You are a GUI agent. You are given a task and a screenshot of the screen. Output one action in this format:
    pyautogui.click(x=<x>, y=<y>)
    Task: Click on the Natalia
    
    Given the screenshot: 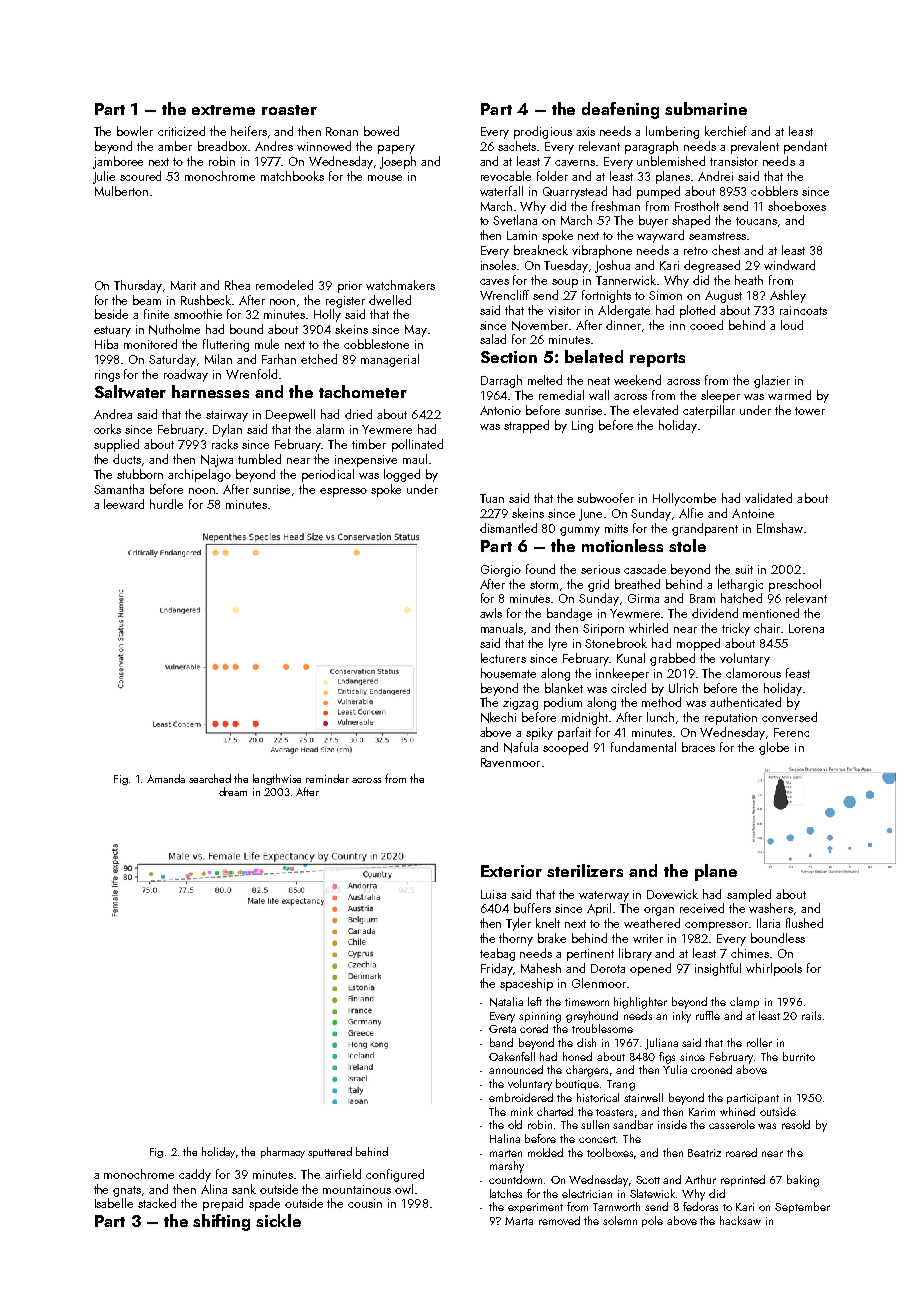 What is the action you would take?
    pyautogui.click(x=506, y=1002)
